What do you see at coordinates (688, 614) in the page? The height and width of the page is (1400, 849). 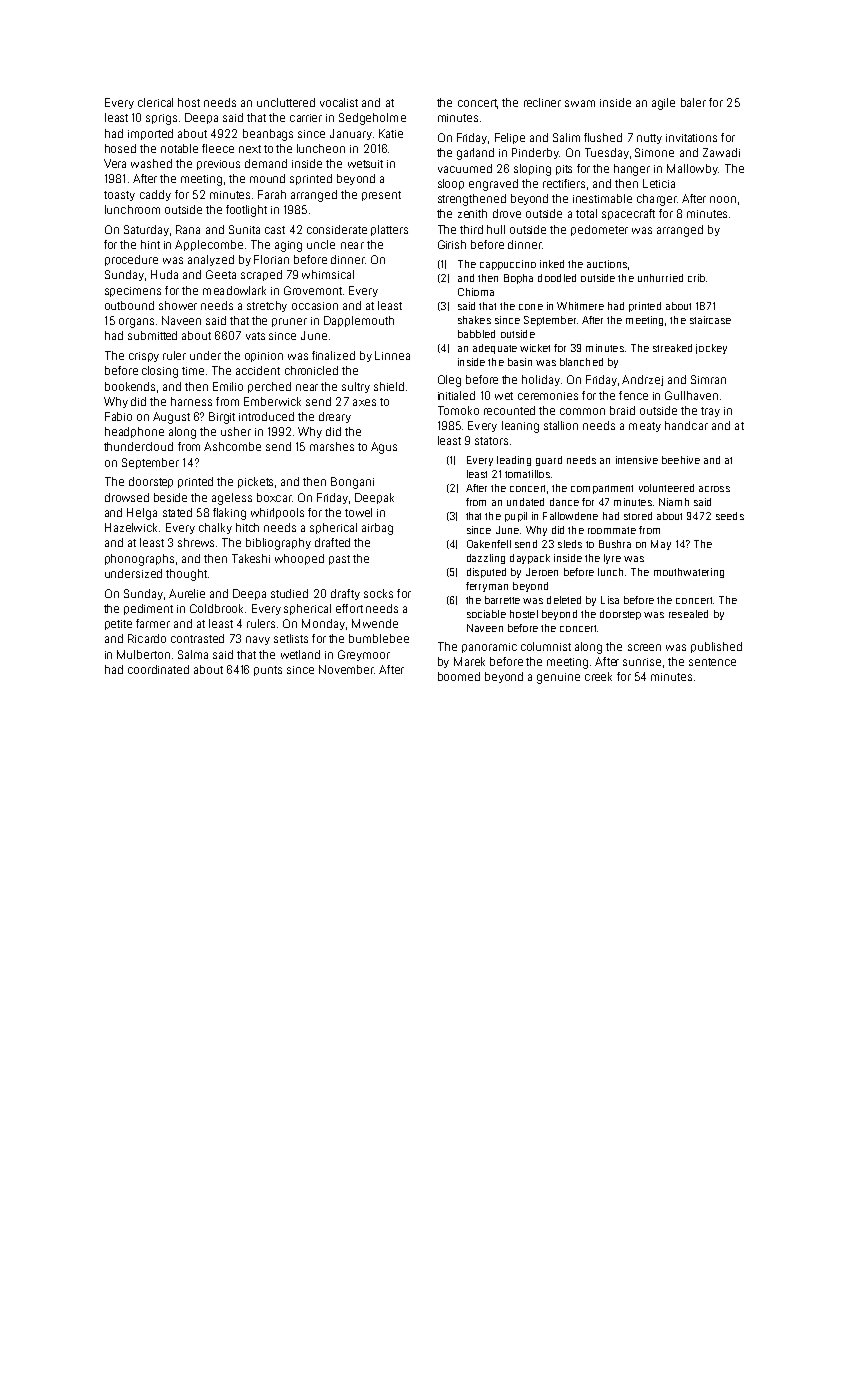 I see `resealed` at bounding box center [688, 614].
